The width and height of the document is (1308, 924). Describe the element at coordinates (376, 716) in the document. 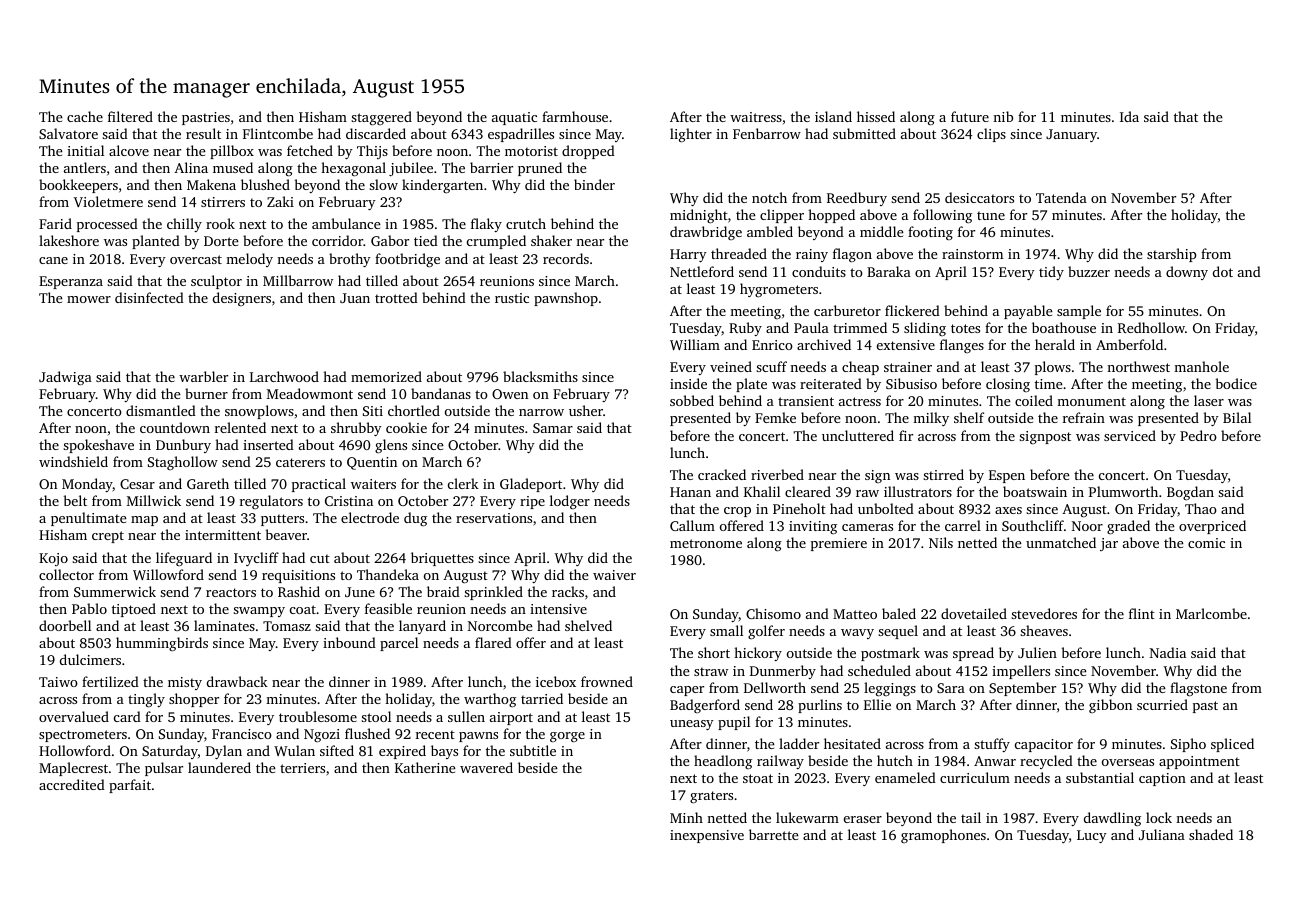

I see `stool` at that location.
